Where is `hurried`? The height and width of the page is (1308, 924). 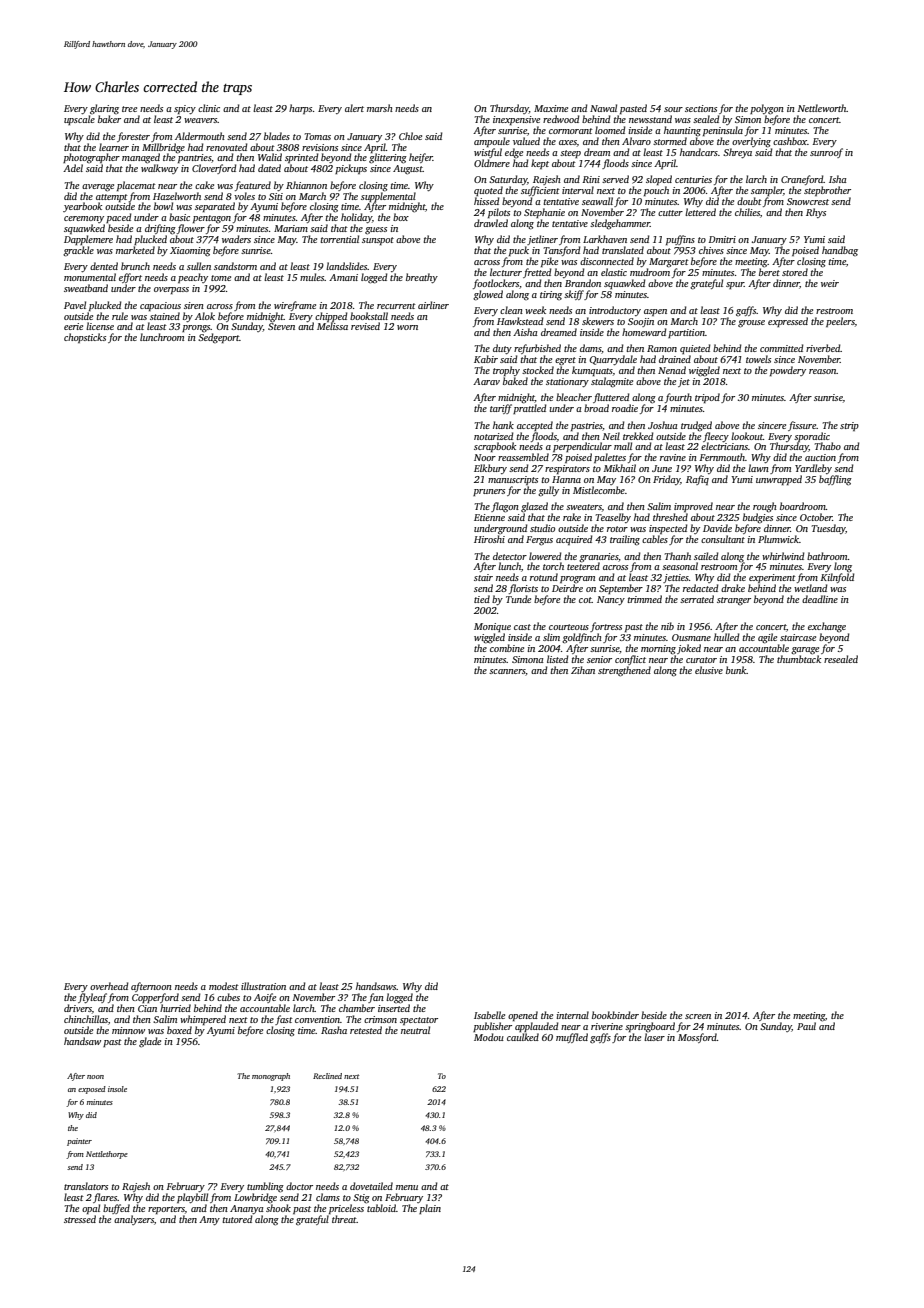 hurried is located at coordinates (175, 1008).
